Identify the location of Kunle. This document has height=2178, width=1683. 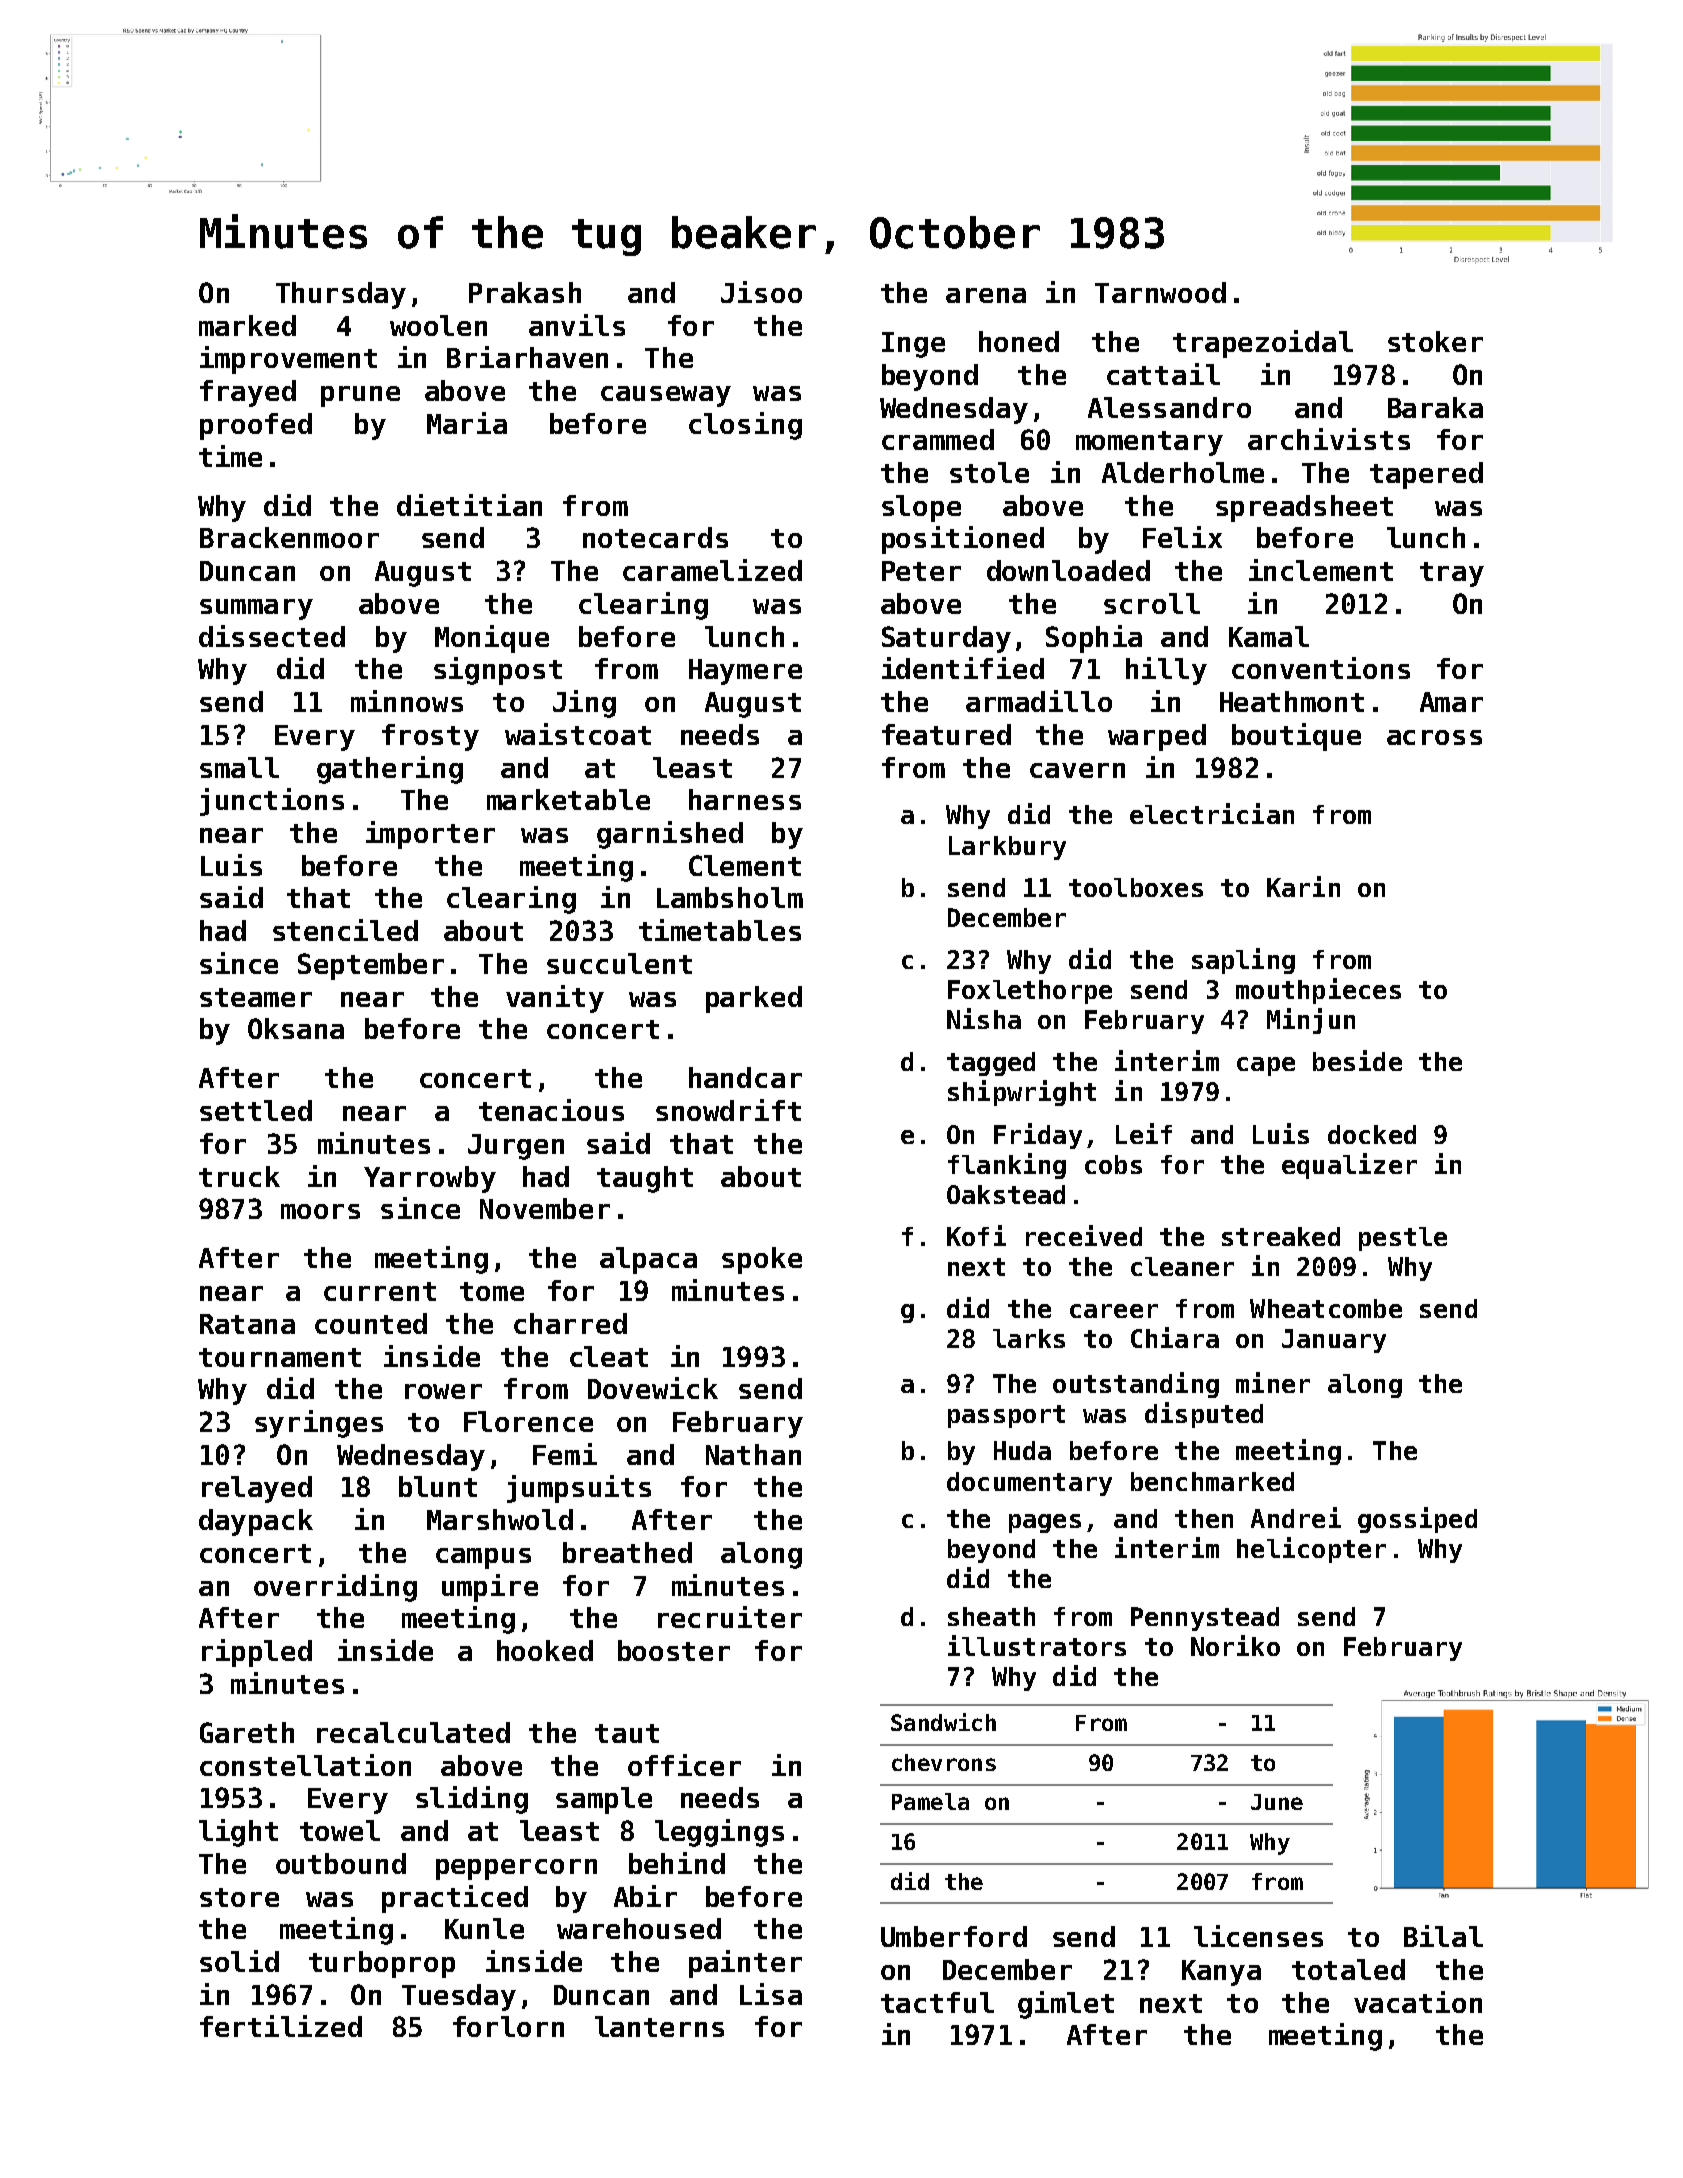
(484, 1928).
